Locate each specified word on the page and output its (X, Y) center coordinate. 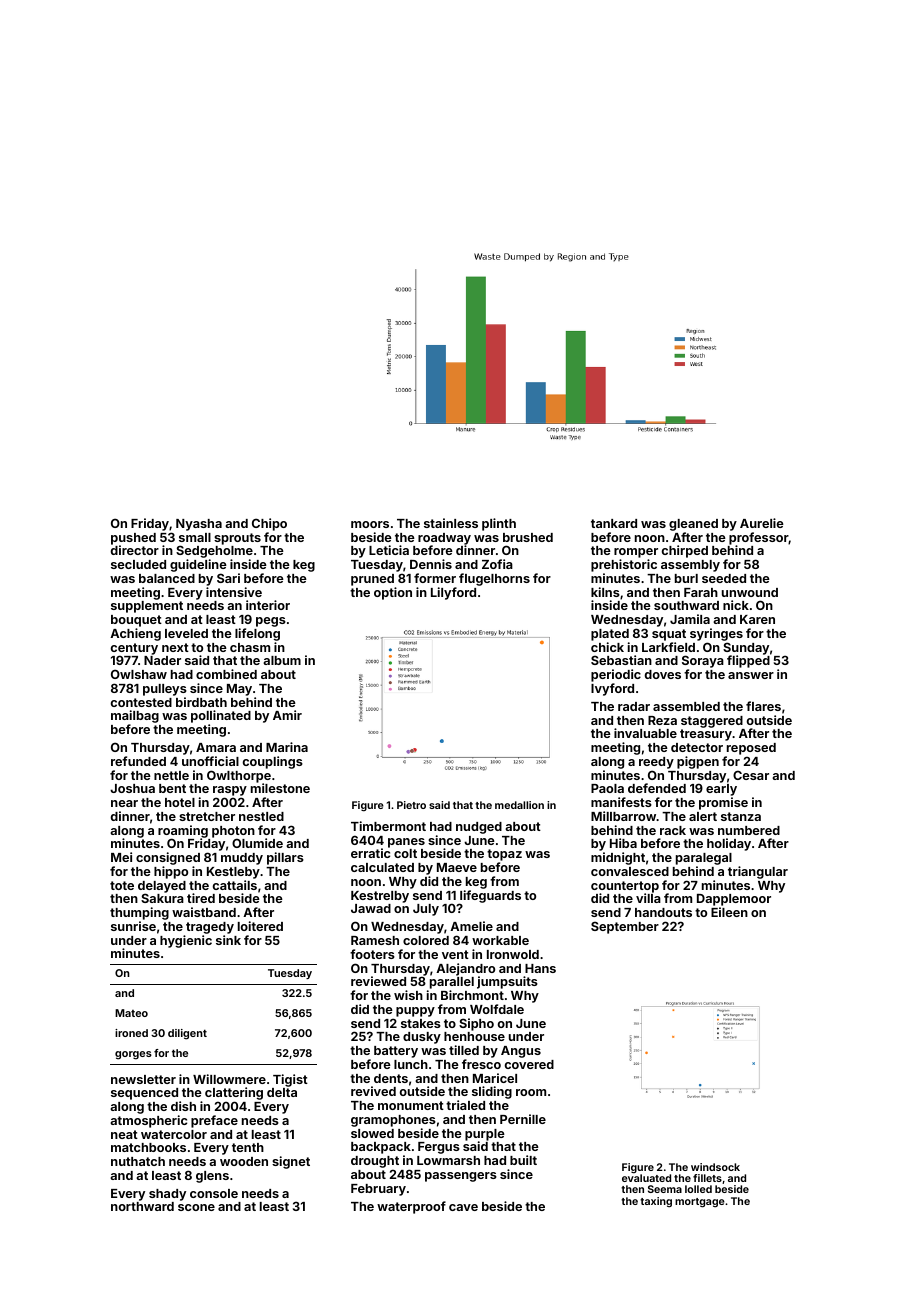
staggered (712, 722)
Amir (287, 715)
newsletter (143, 1079)
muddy (242, 859)
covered (529, 1064)
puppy (415, 1012)
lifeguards (490, 897)
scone (196, 1207)
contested (141, 702)
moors (370, 524)
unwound (750, 592)
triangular (758, 872)
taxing (656, 1202)
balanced (167, 578)
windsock (715, 1167)
